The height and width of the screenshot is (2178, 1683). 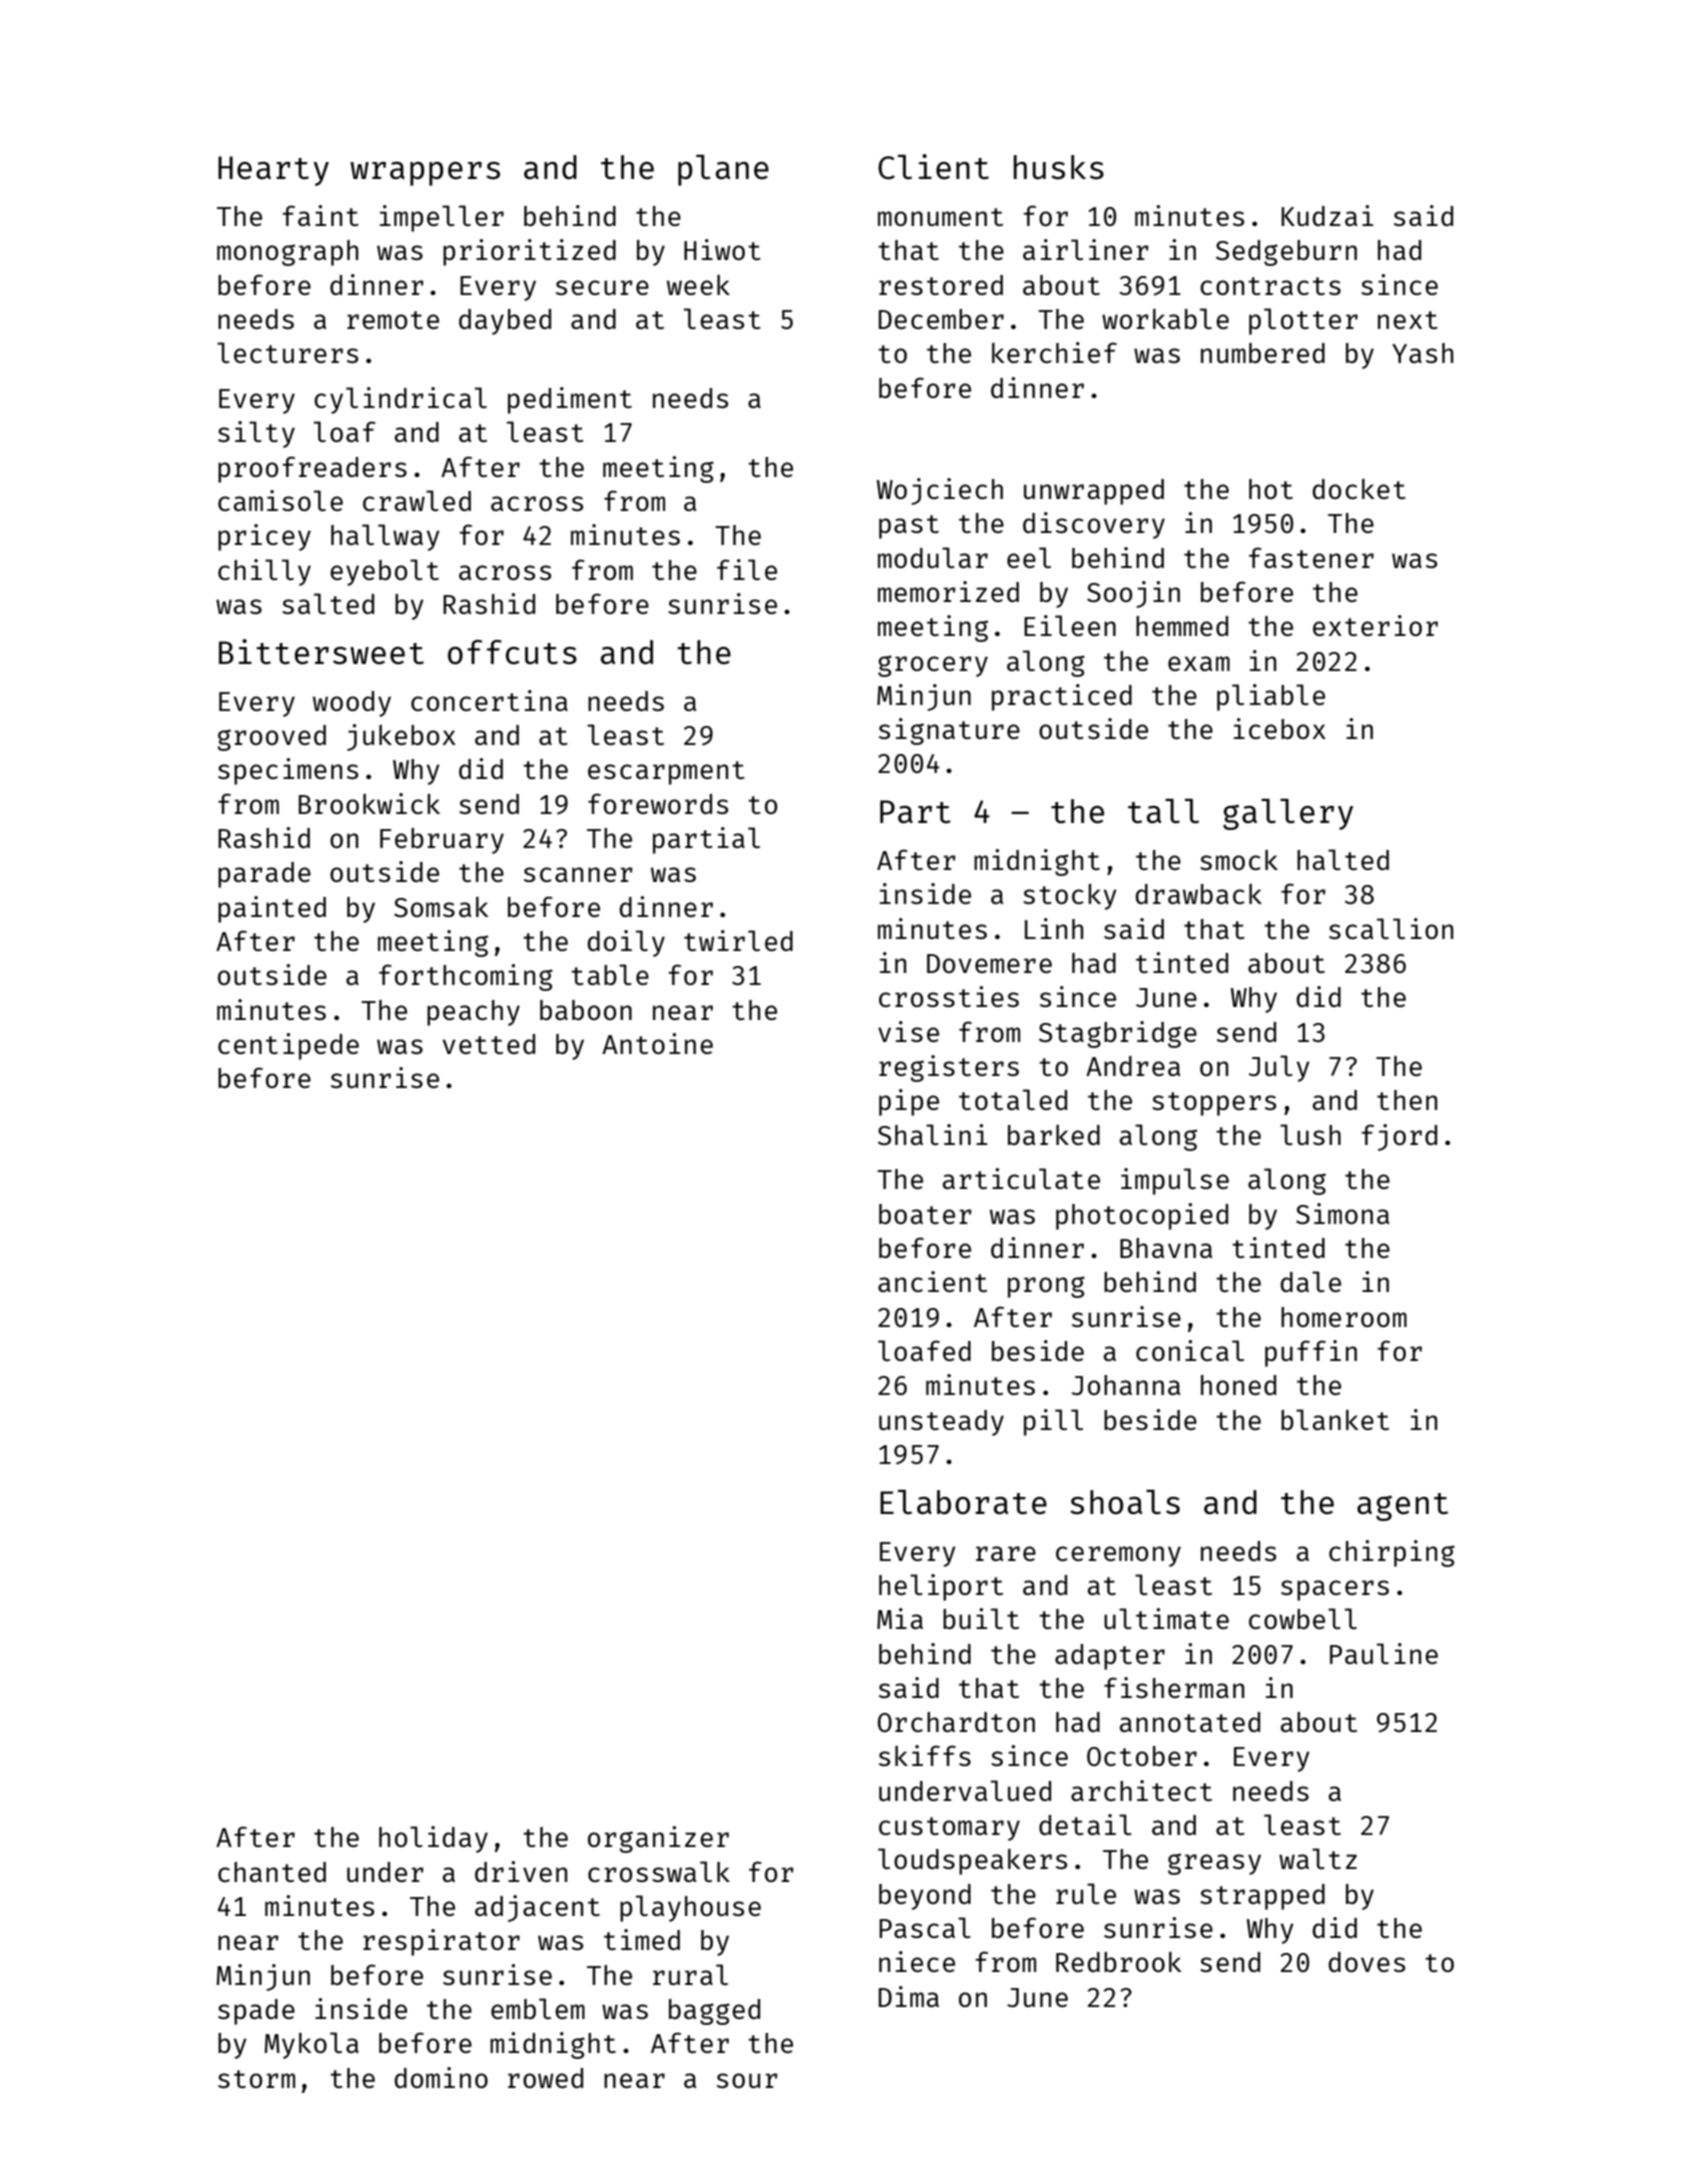 What do you see at coordinates (1366, 1962) in the screenshot?
I see `doves` at bounding box center [1366, 1962].
